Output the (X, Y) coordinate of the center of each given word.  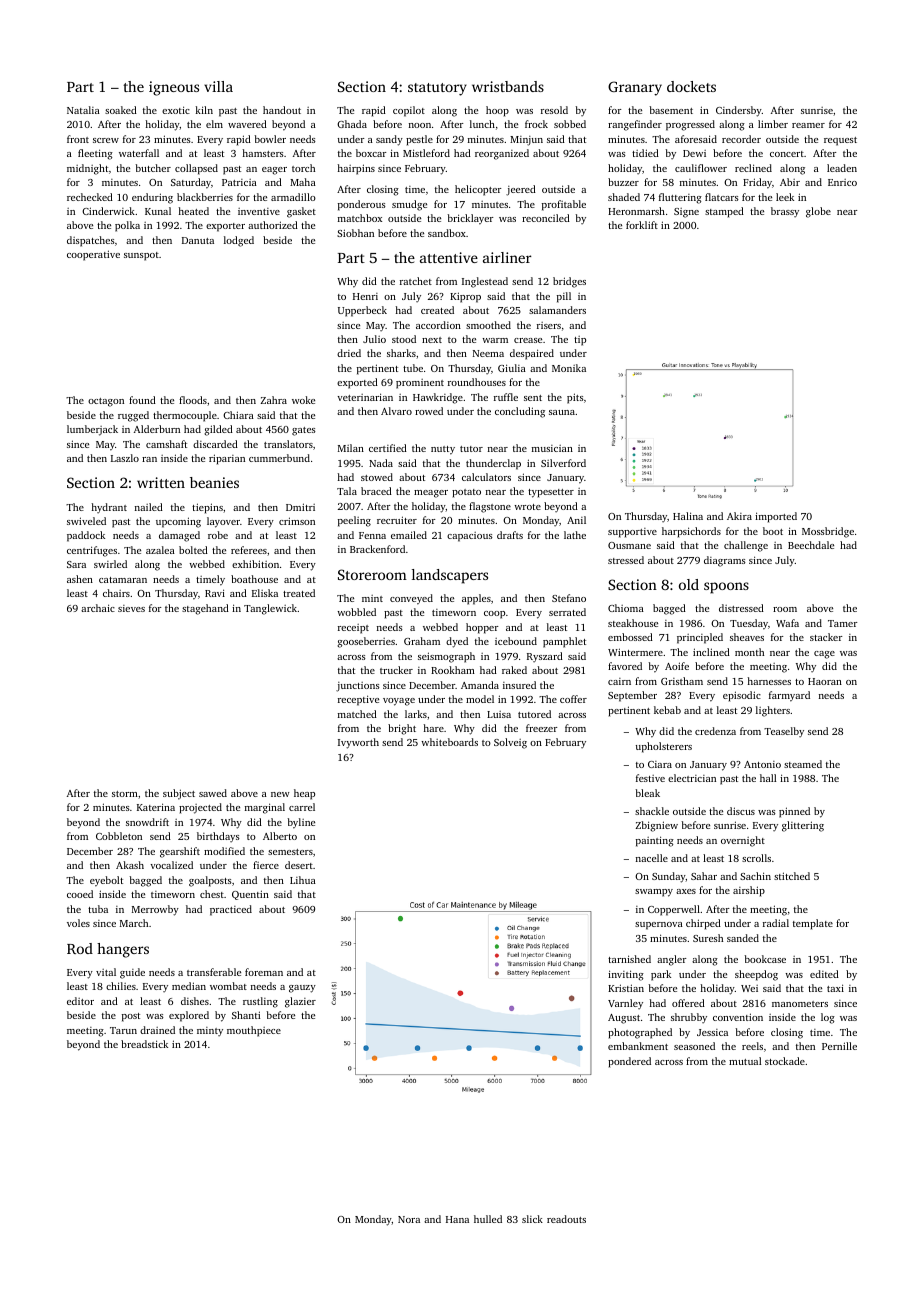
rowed (429, 411)
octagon (106, 402)
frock (536, 124)
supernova (659, 926)
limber (773, 124)
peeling (354, 521)
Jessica (712, 1032)
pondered (629, 1062)
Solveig (510, 743)
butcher (153, 168)
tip (580, 341)
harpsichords (691, 532)
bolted (193, 550)
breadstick (144, 1044)
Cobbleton (119, 836)
